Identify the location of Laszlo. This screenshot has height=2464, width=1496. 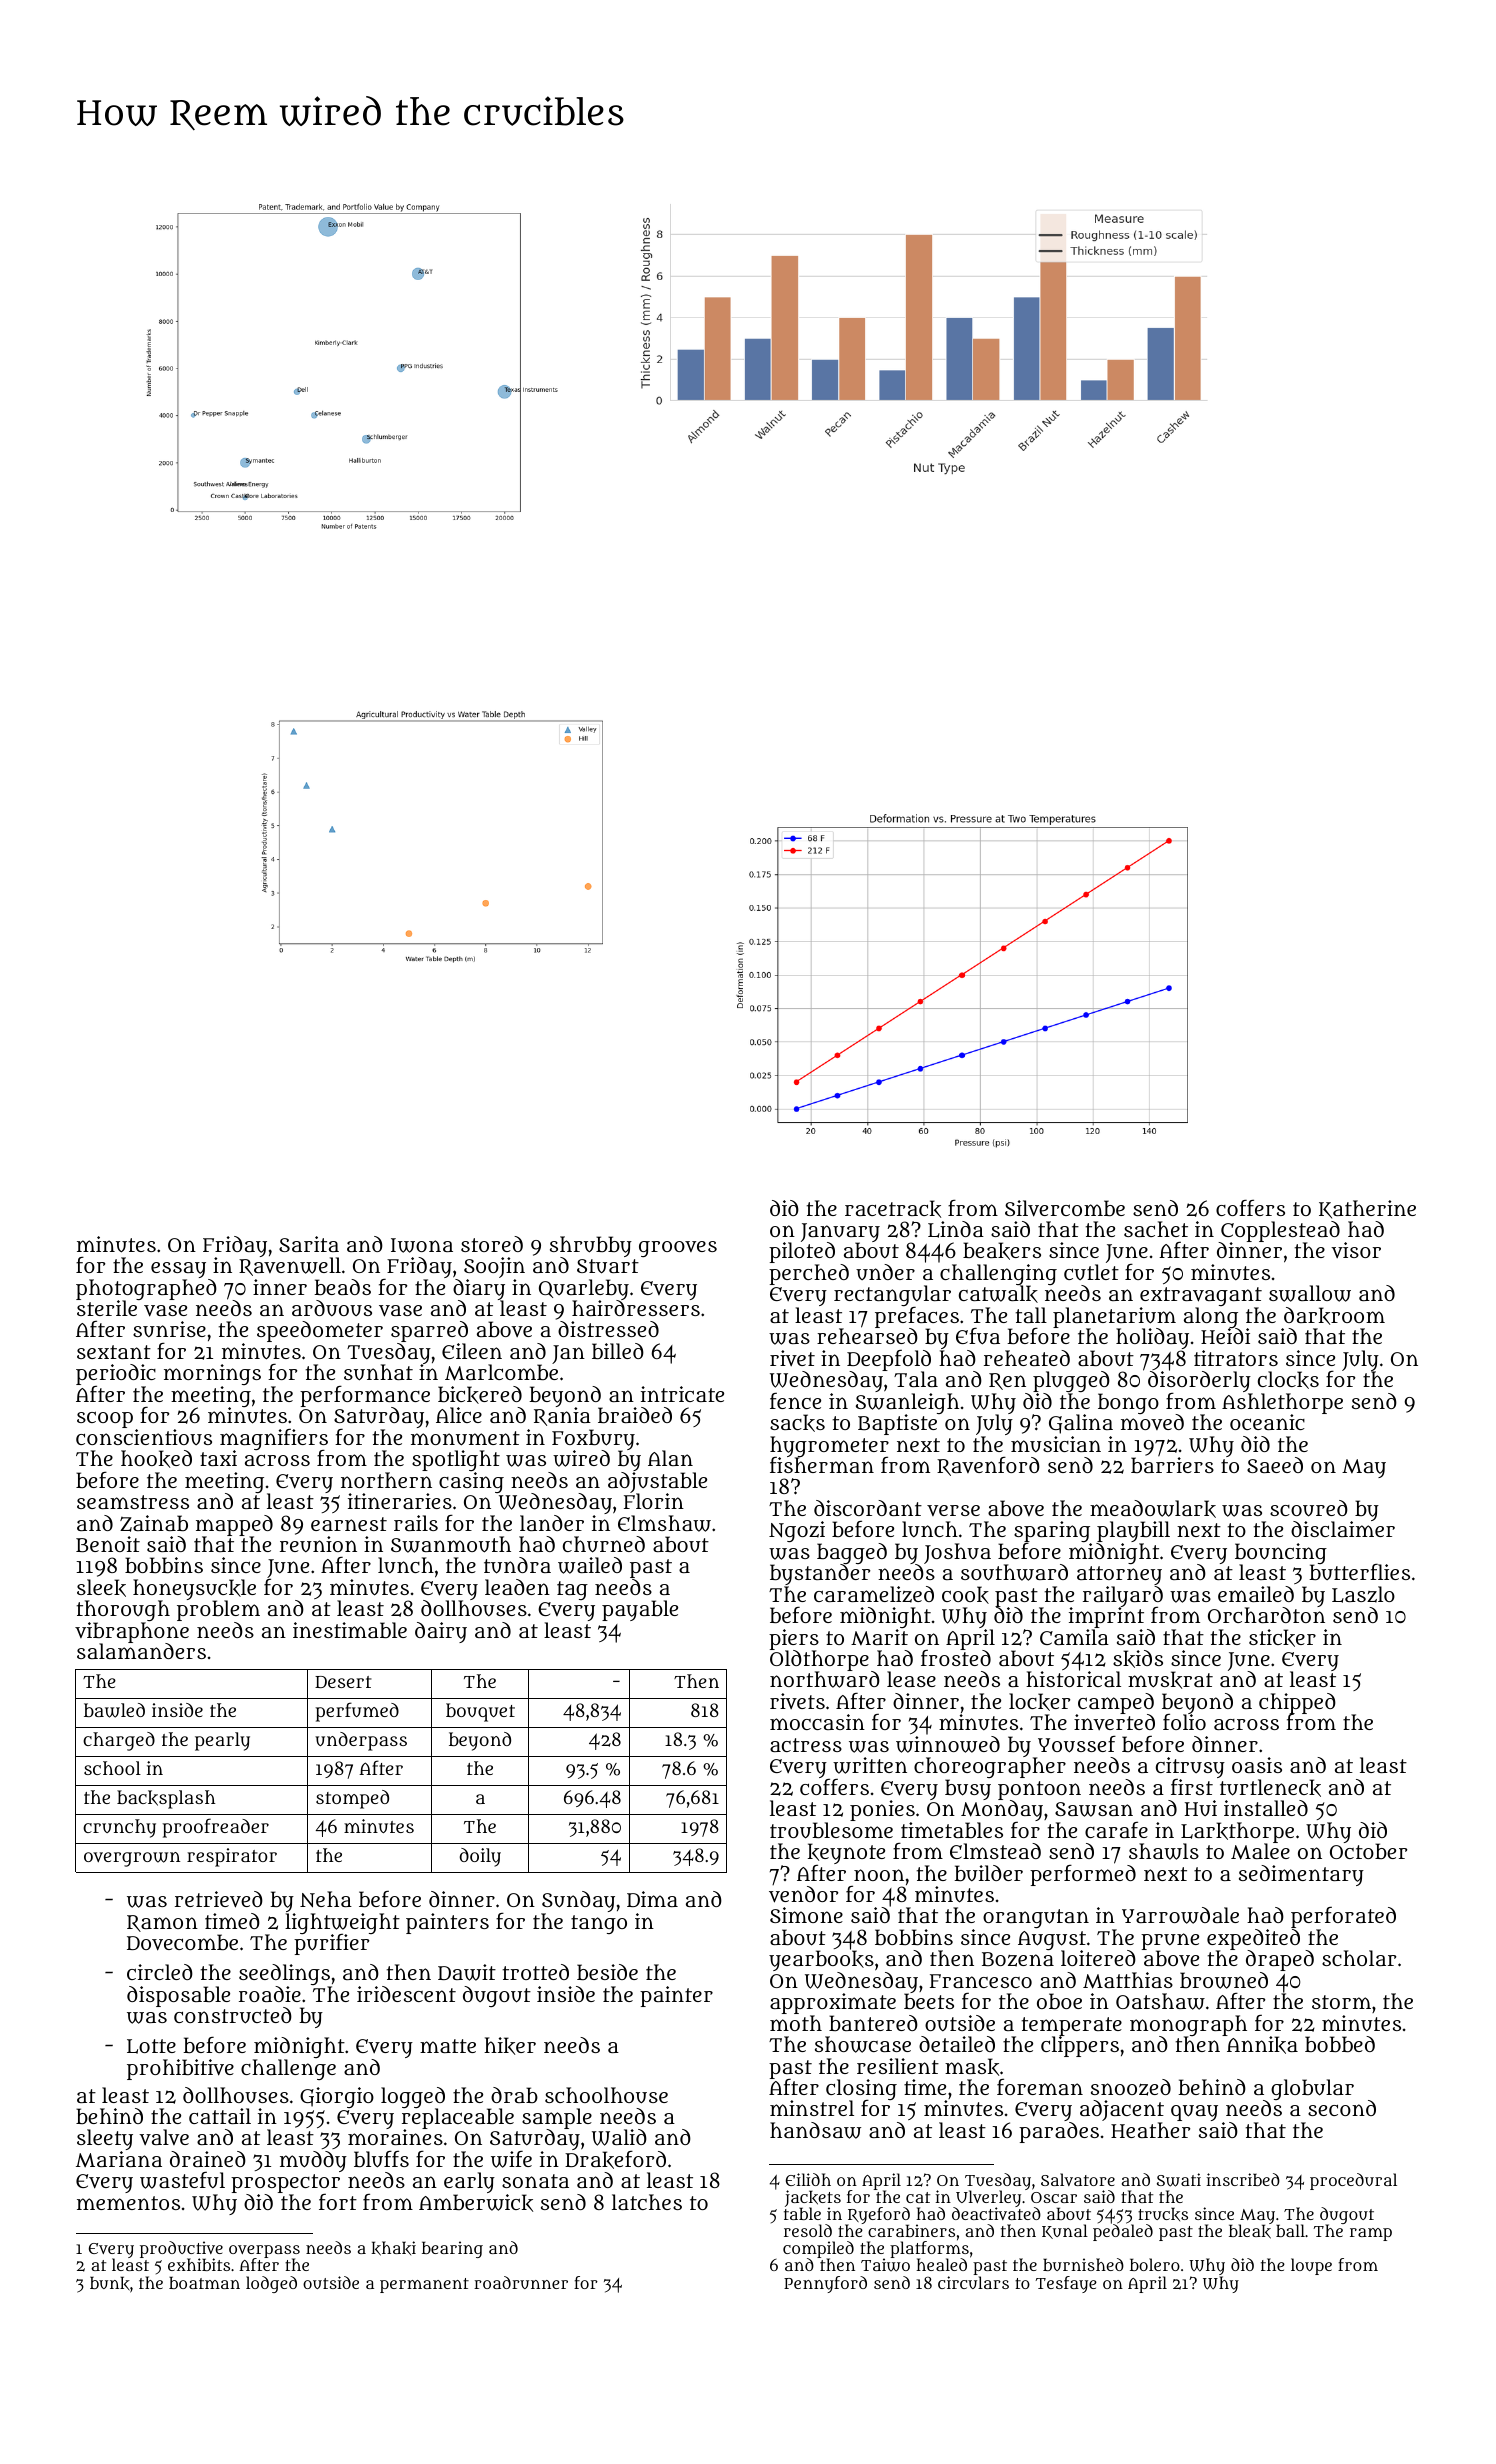
(1363, 1594).
